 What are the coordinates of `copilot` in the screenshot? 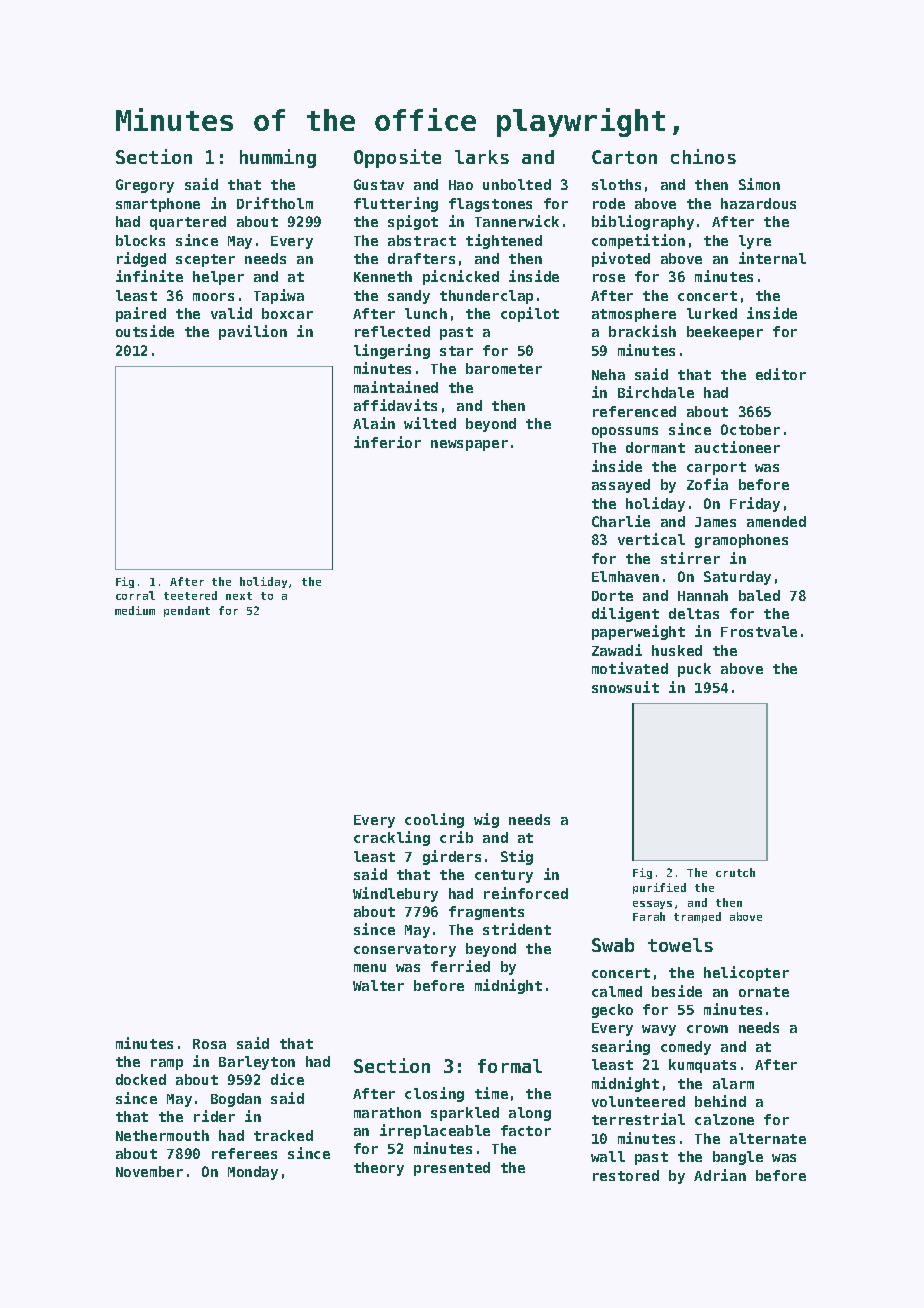 It's located at (530, 314).
